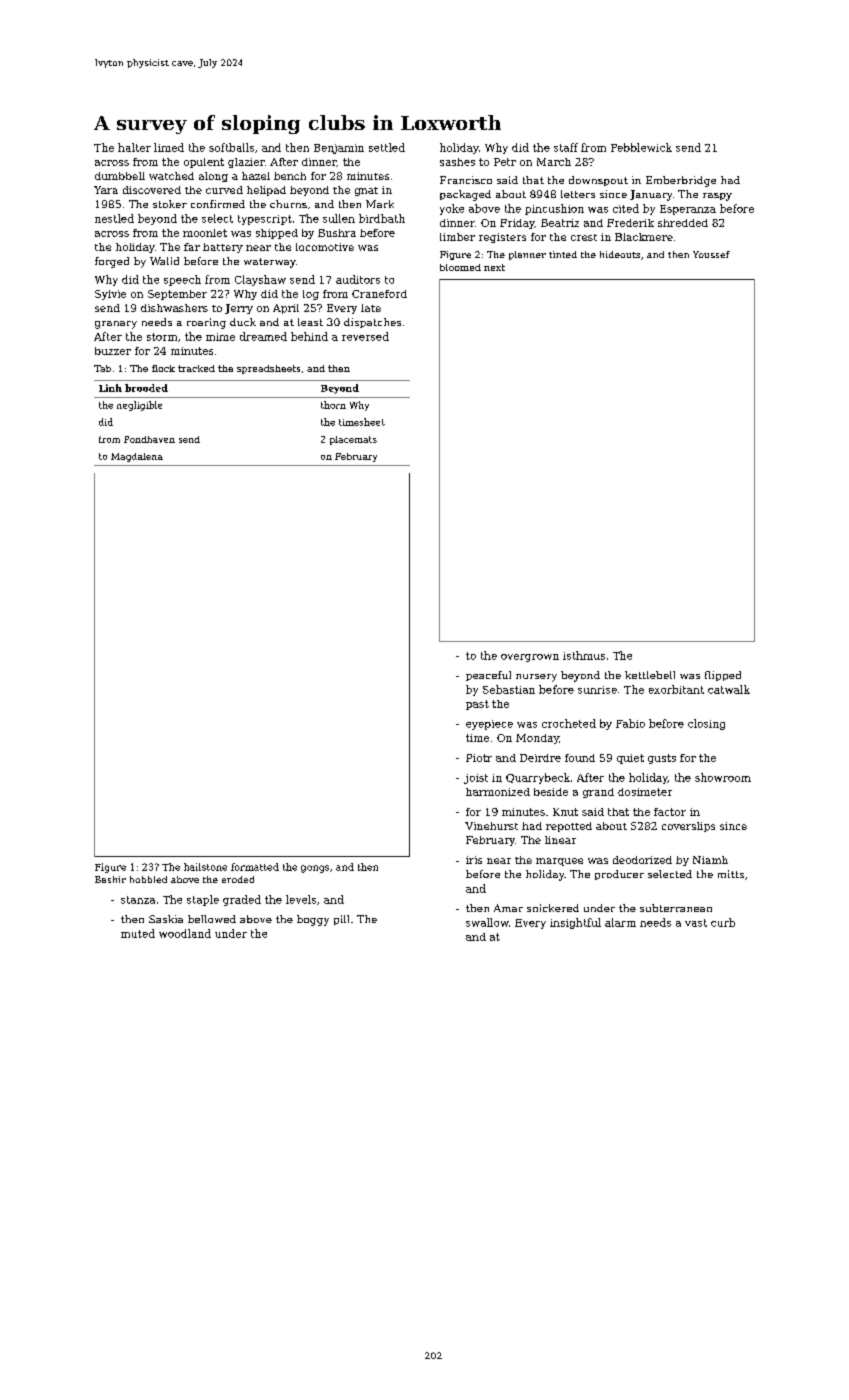 The width and height of the document is (849, 1400). Describe the element at coordinates (353, 440) in the document. I see `placemats` at that location.
